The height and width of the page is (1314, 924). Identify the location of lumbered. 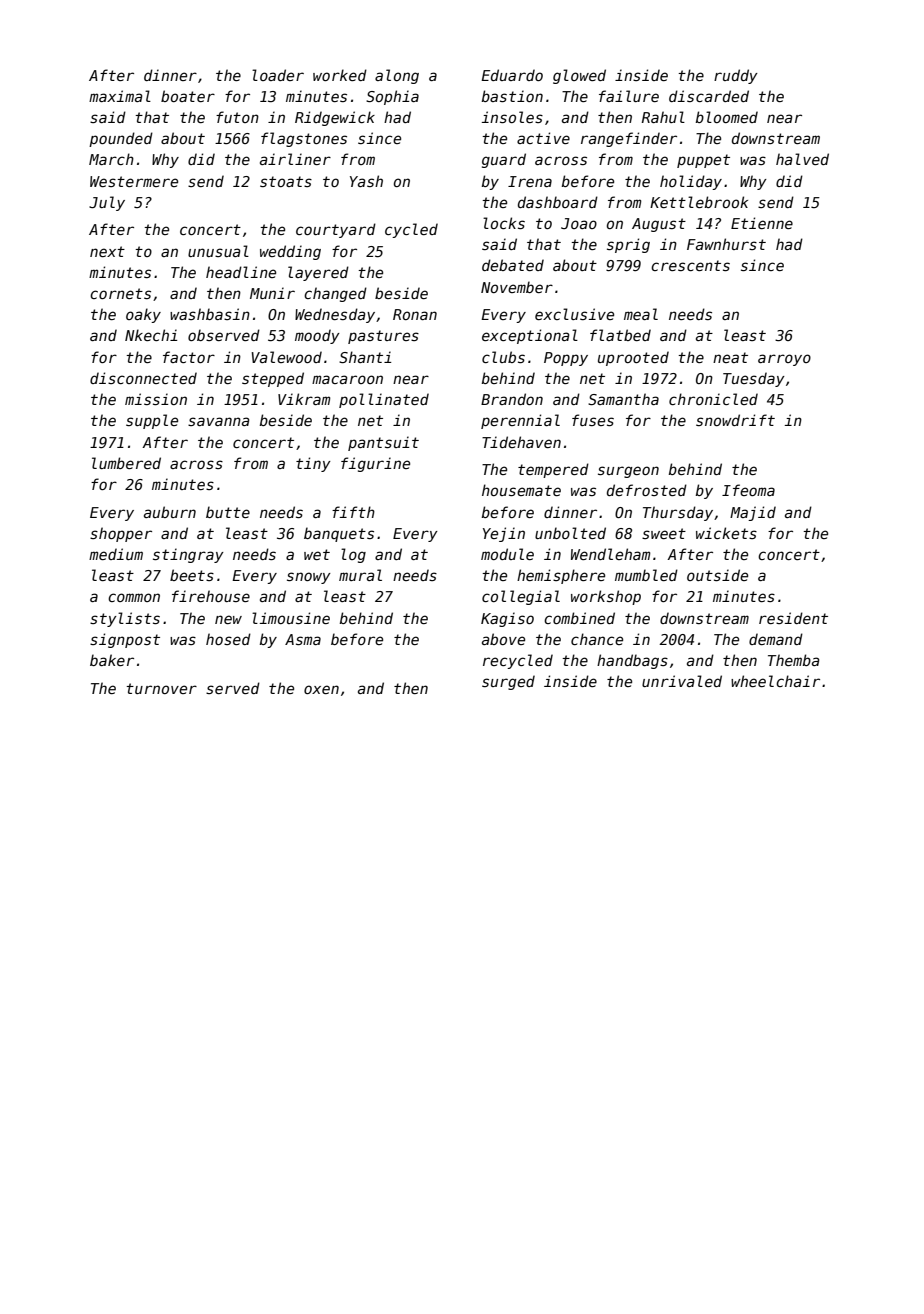
(126, 463).
